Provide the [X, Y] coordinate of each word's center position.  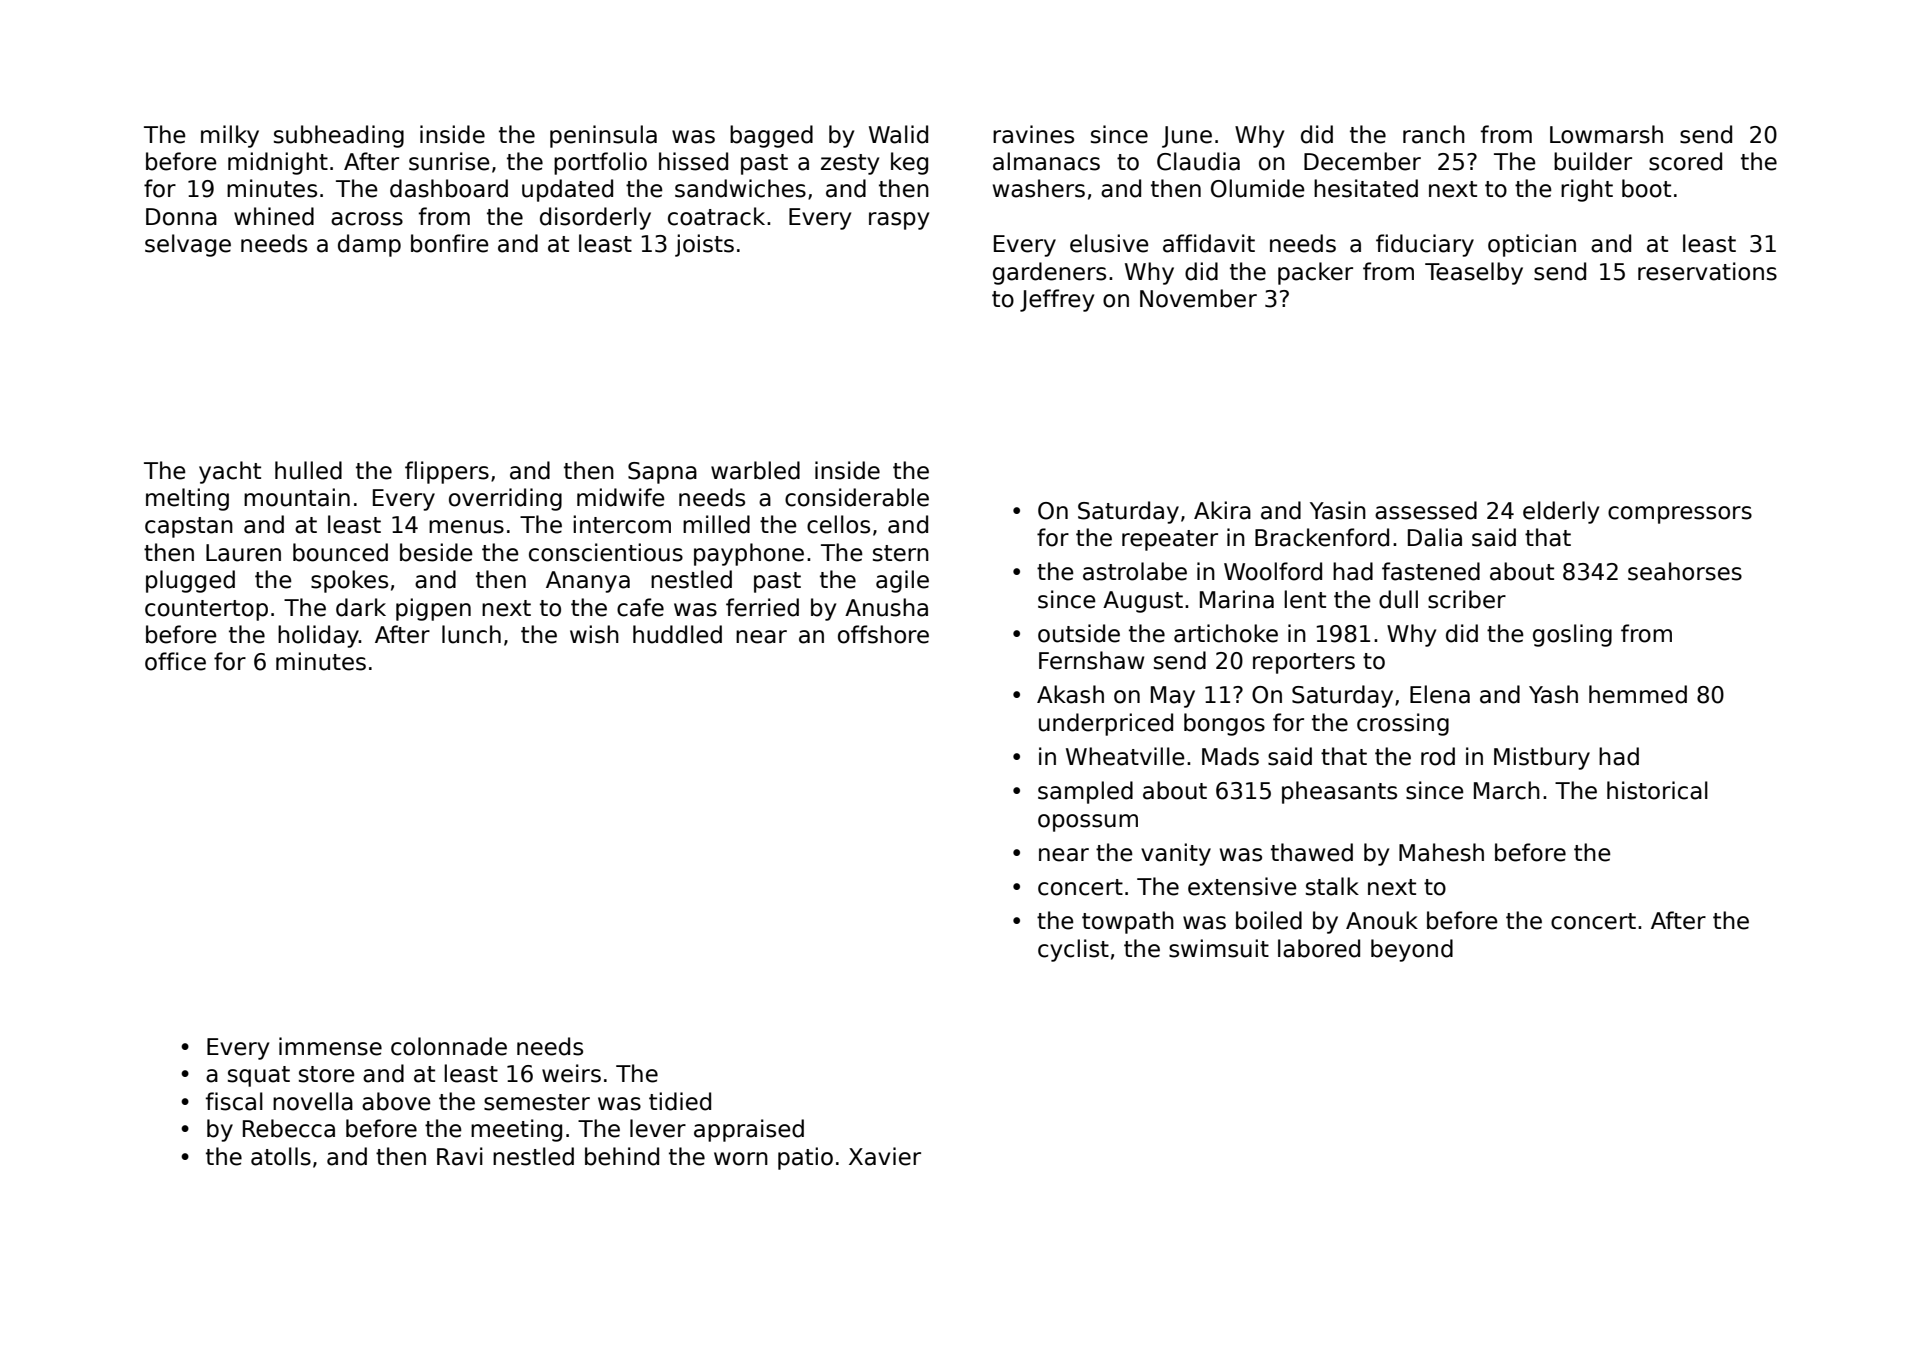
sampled [1085, 792]
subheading [339, 136]
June [1187, 137]
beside [436, 552]
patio [805, 1158]
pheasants [1339, 792]
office [175, 661]
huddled [677, 634]
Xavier [885, 1156]
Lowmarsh [1606, 134]
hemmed [1638, 694]
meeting [516, 1130]
